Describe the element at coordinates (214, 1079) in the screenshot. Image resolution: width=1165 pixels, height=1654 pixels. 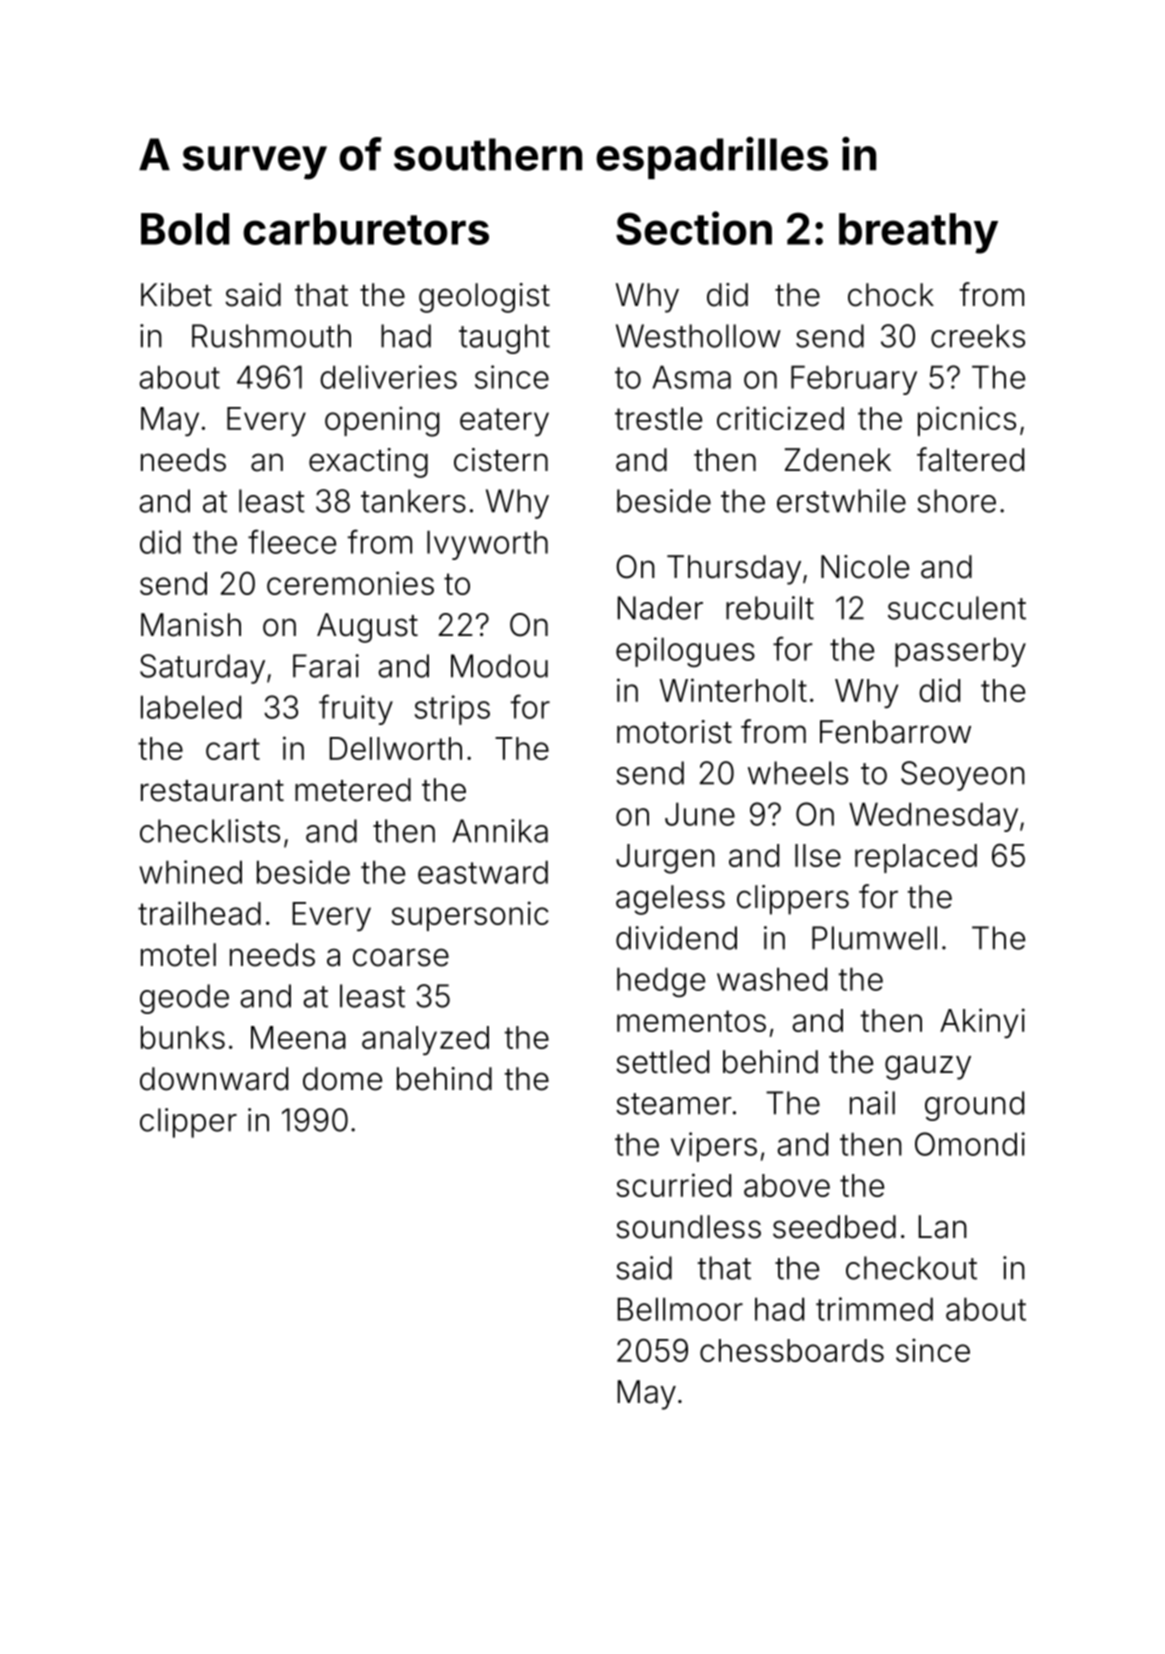
I see `downward` at that location.
